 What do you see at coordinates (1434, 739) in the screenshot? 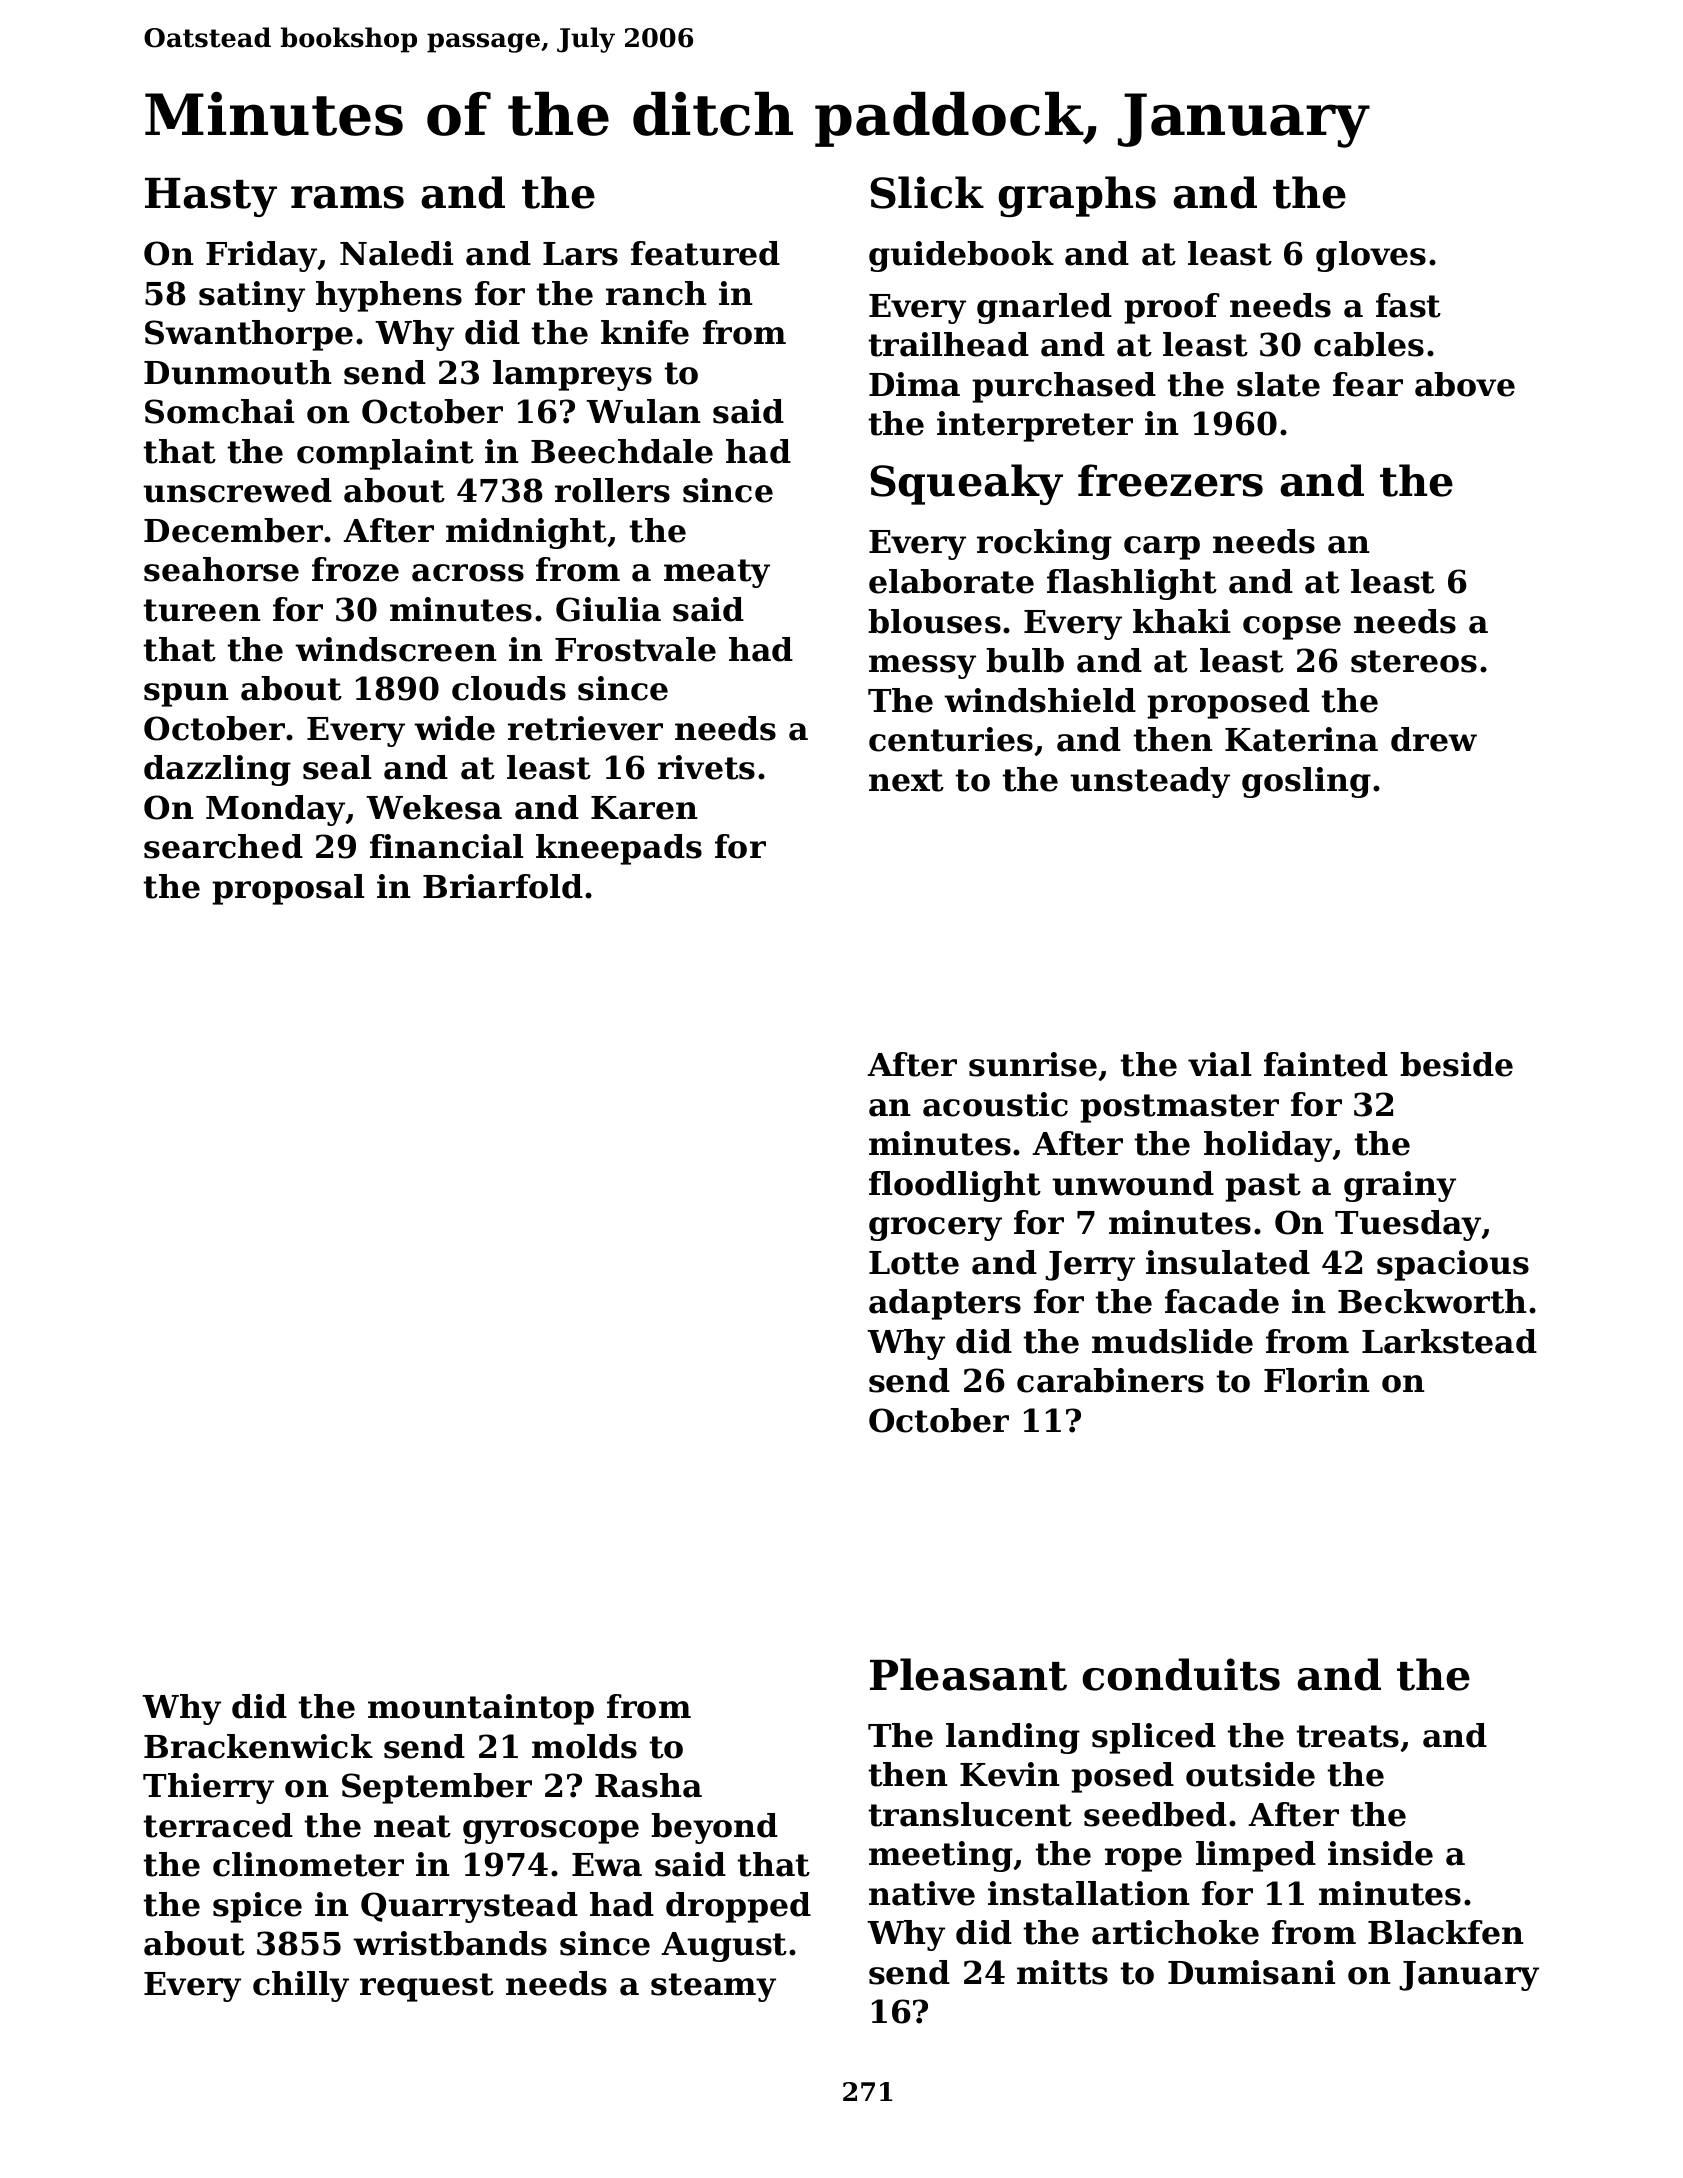
I see `drew` at bounding box center [1434, 739].
